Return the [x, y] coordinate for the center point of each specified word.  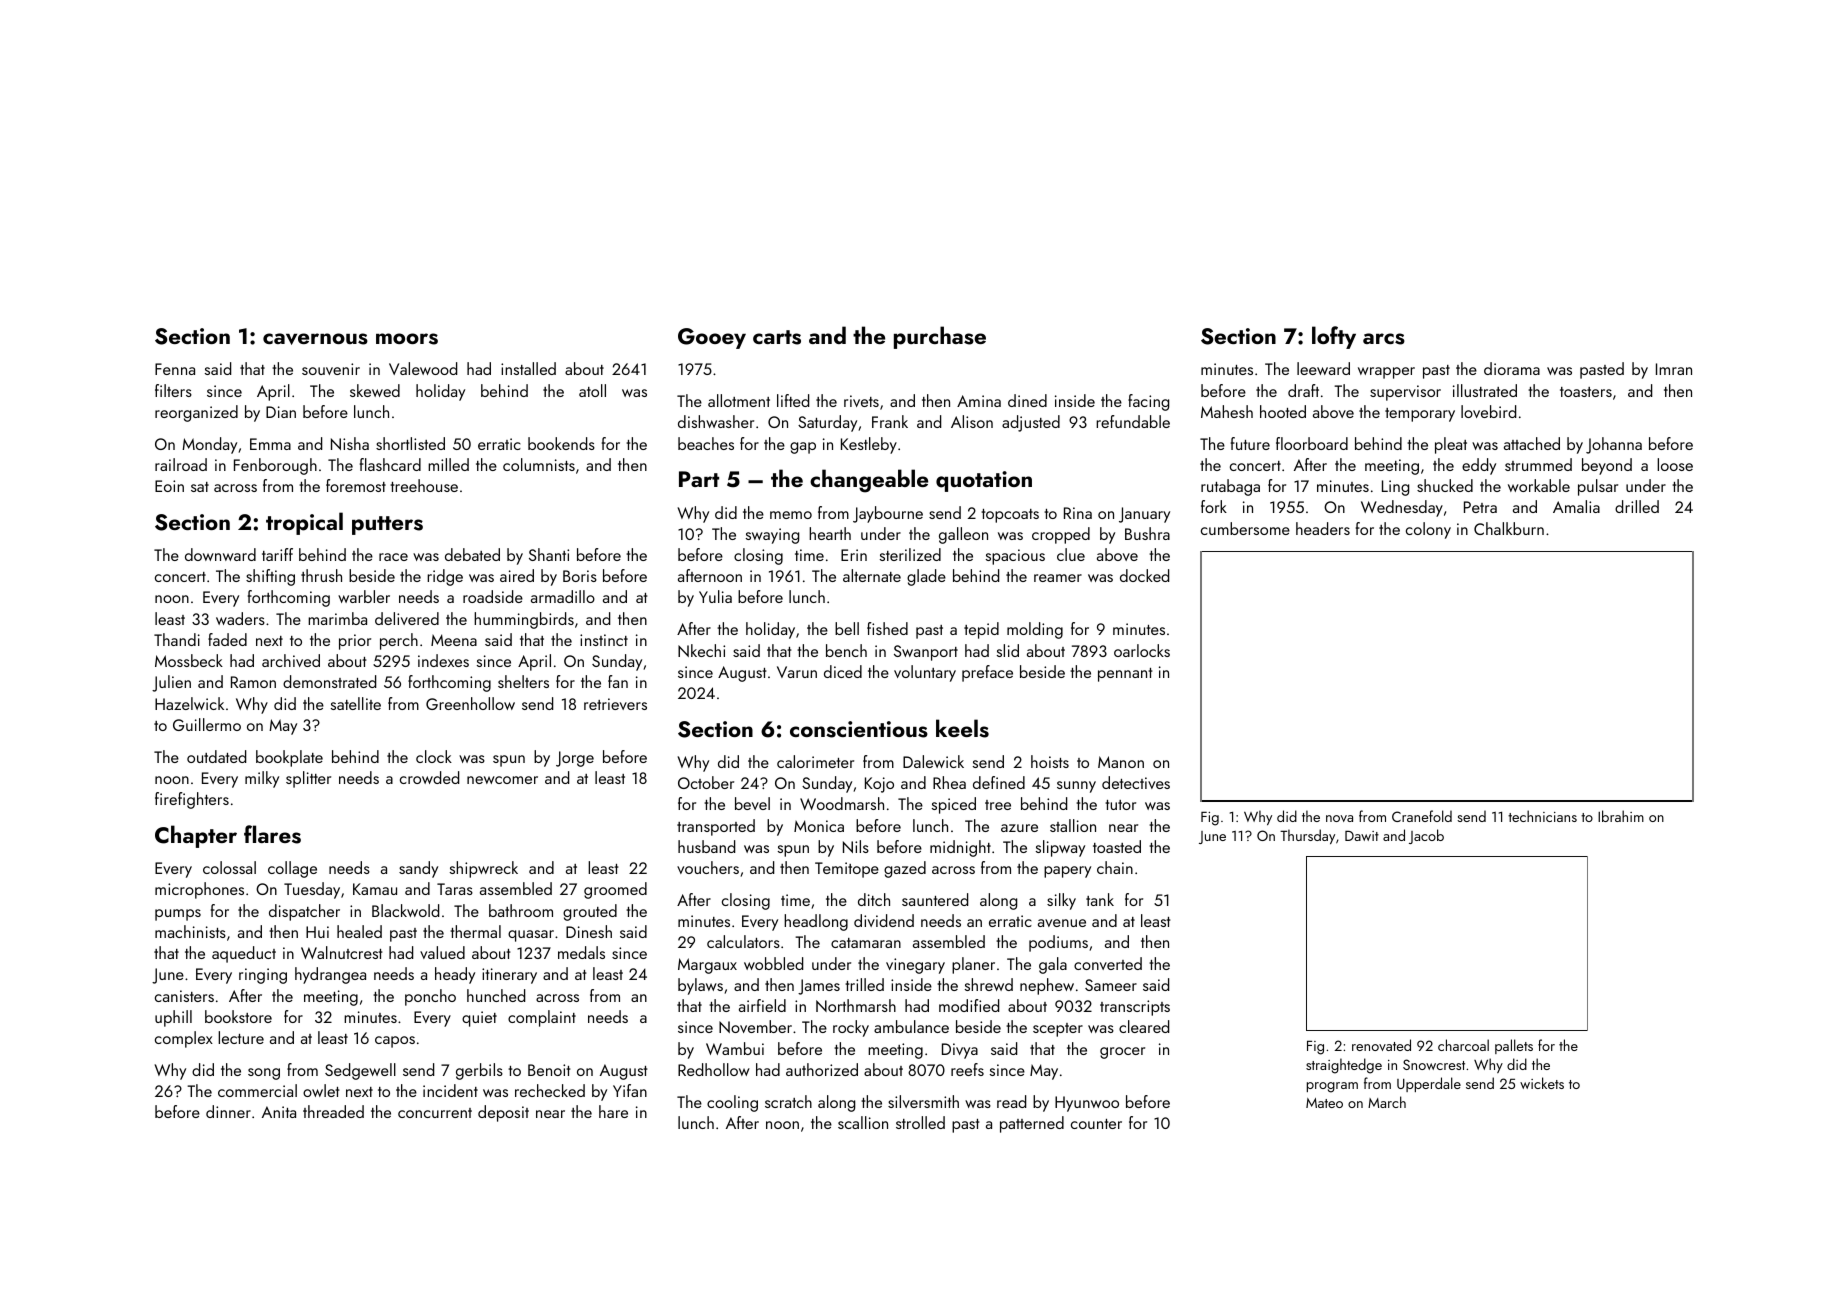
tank [1100, 899]
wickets [1542, 1083]
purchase [940, 337]
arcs [1384, 339]
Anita [279, 1112]
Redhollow [714, 1069]
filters [173, 390]
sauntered [935, 899]
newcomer [502, 780]
